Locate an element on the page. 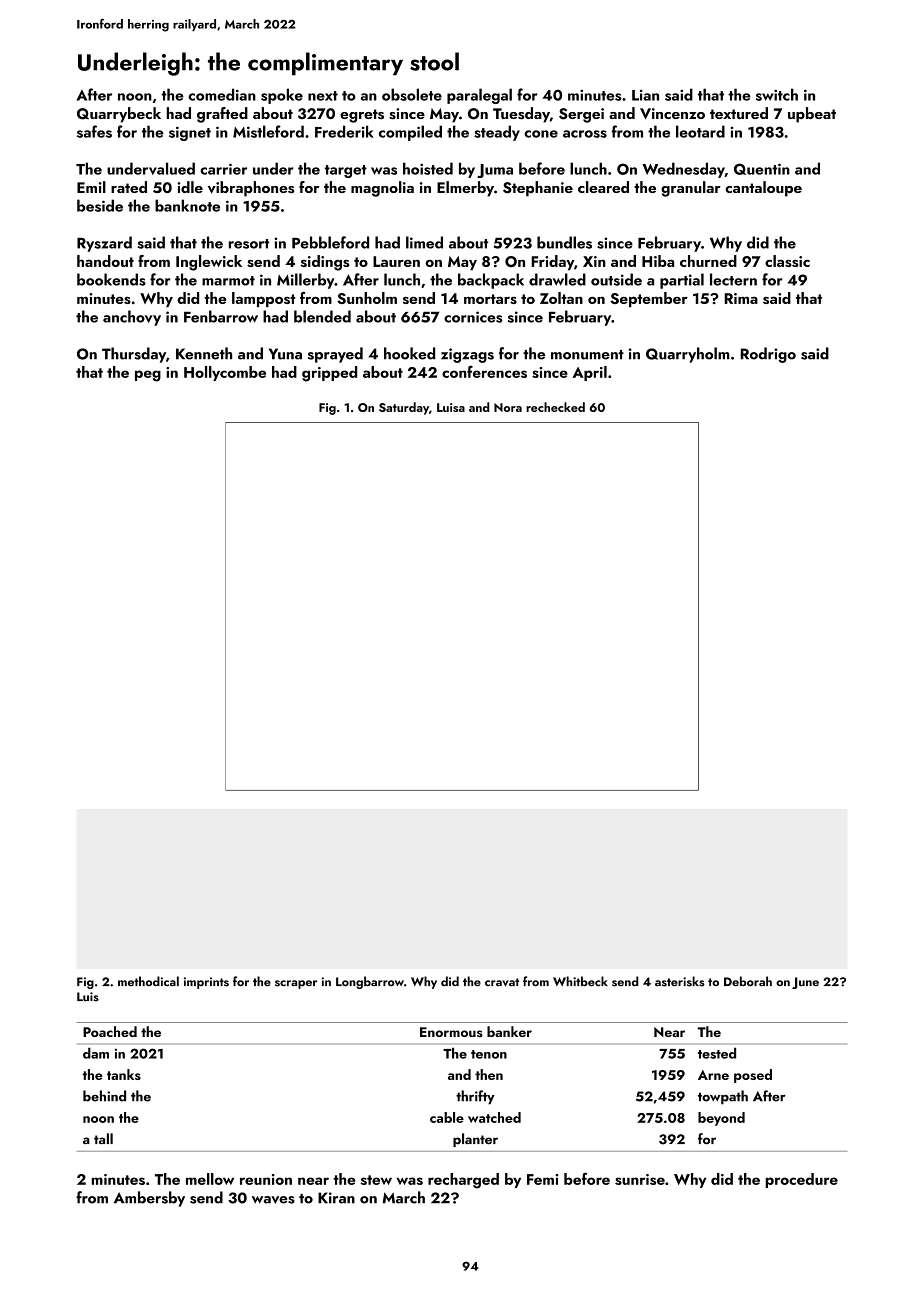 Image resolution: width=924 pixels, height=1308 pixels. asterisks is located at coordinates (680, 981).
